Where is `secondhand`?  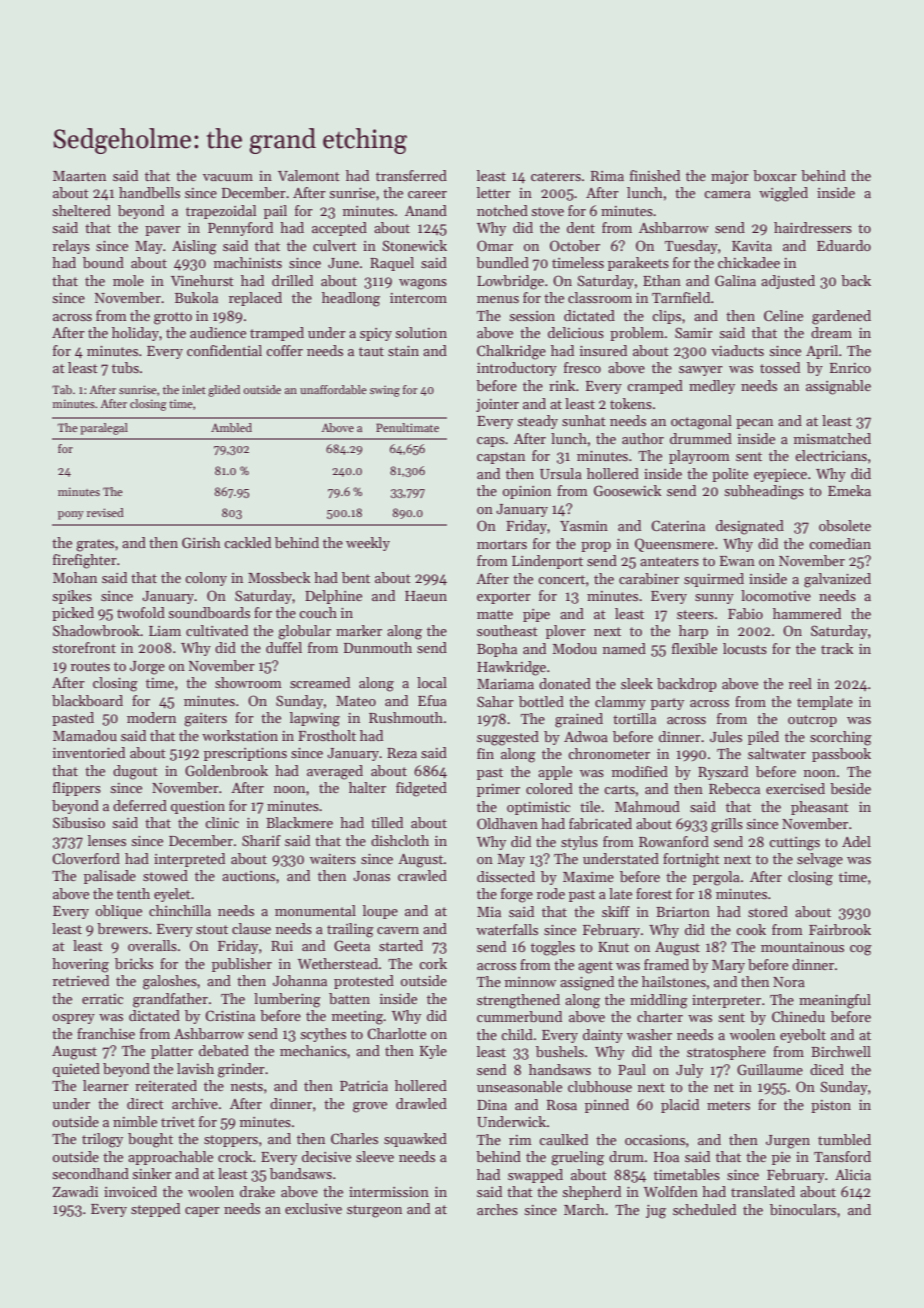
secondhand is located at coordinates (90, 1173).
